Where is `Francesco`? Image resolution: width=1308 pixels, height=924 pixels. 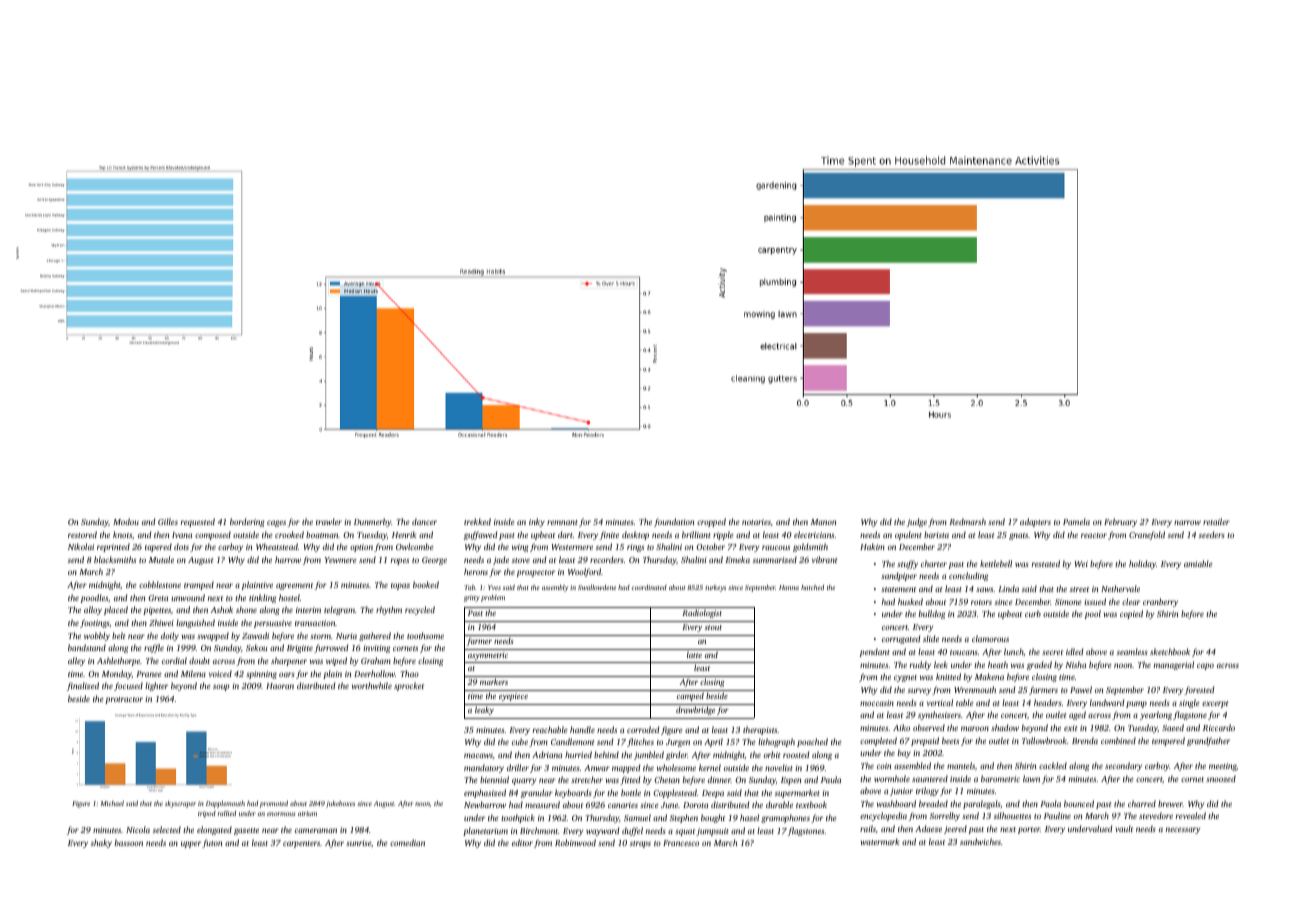
Francesco is located at coordinates (681, 843).
